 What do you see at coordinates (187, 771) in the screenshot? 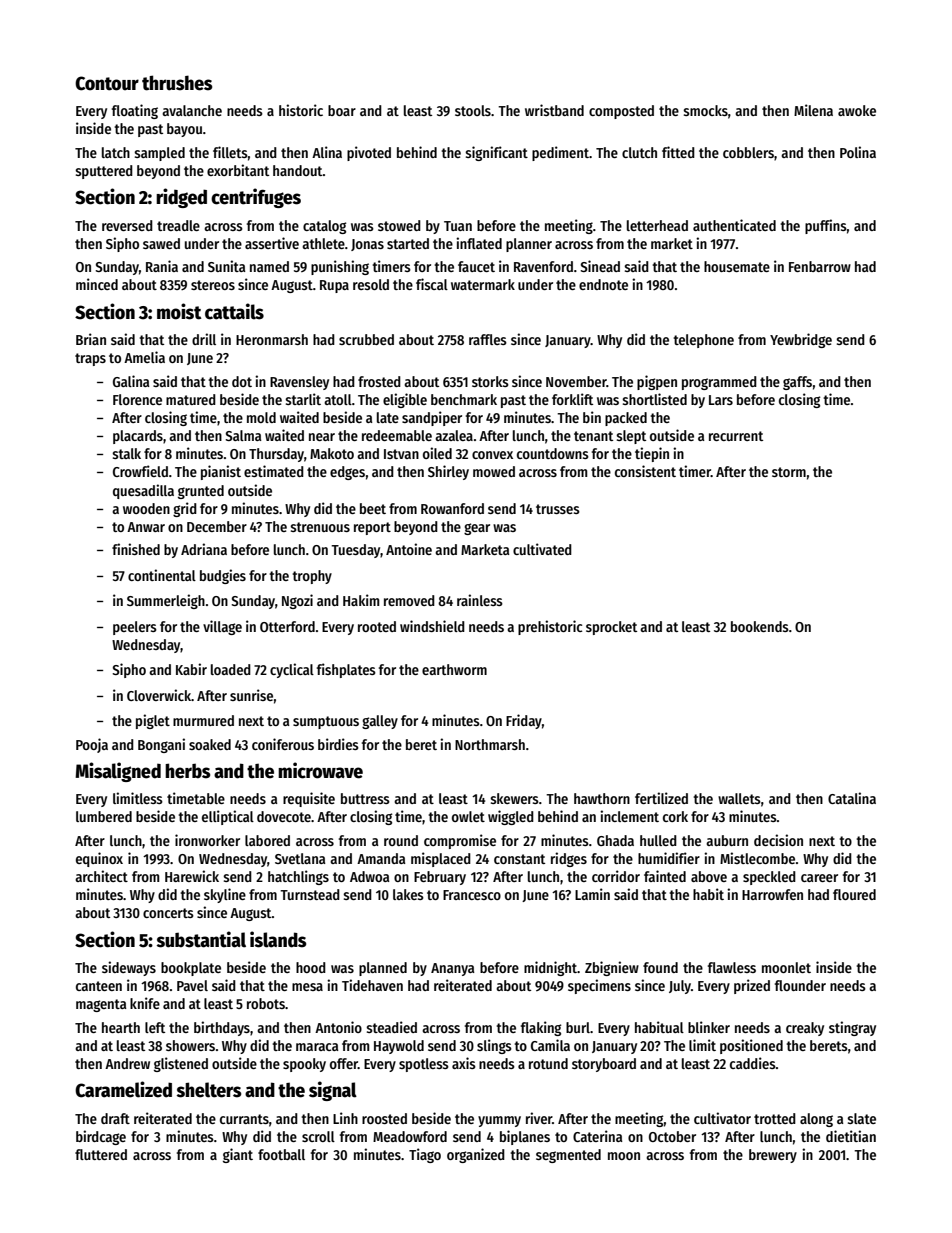
I see `herbs` at bounding box center [187, 771].
